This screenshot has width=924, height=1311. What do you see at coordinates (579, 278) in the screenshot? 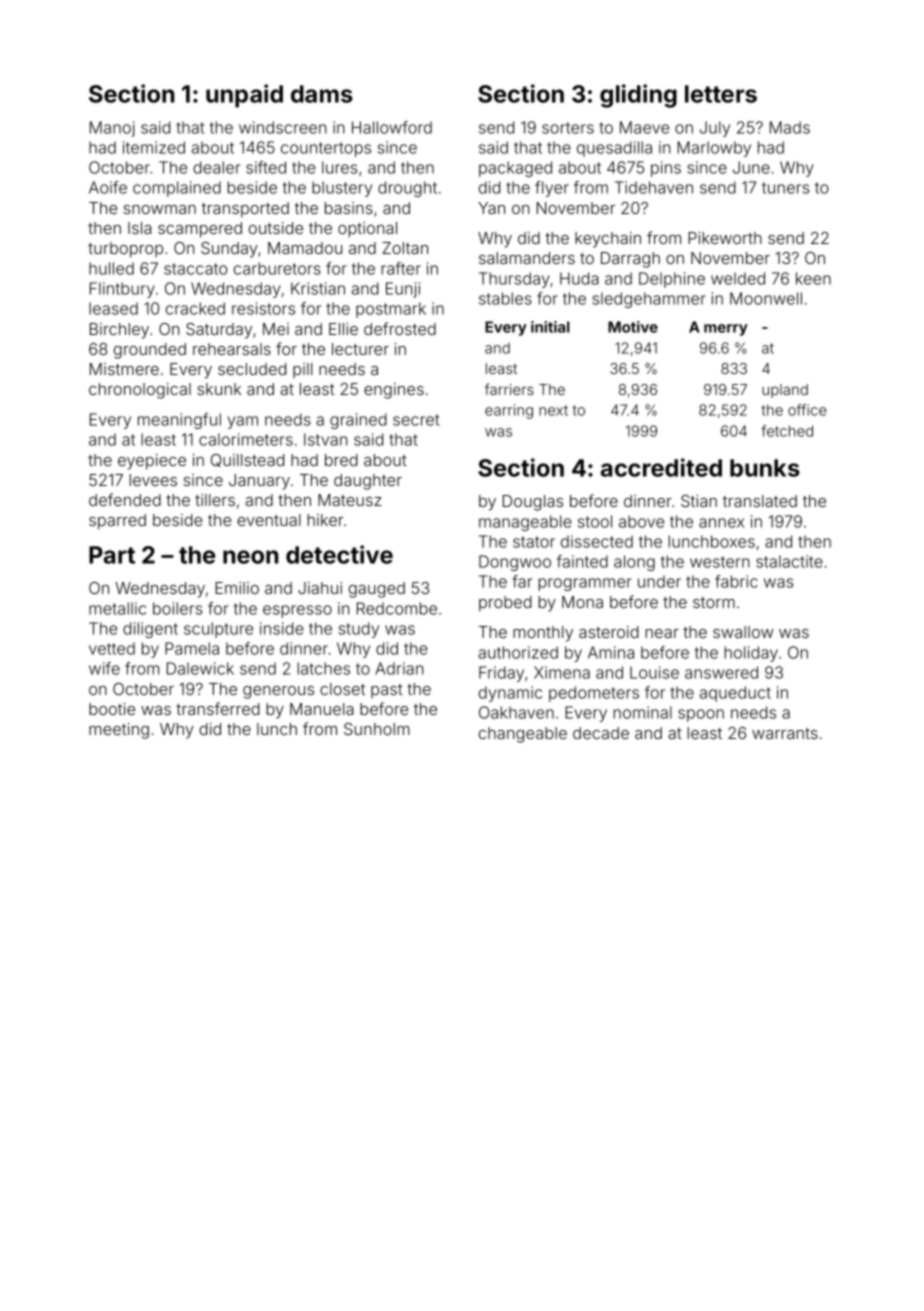
I see `Huda` at bounding box center [579, 278].
